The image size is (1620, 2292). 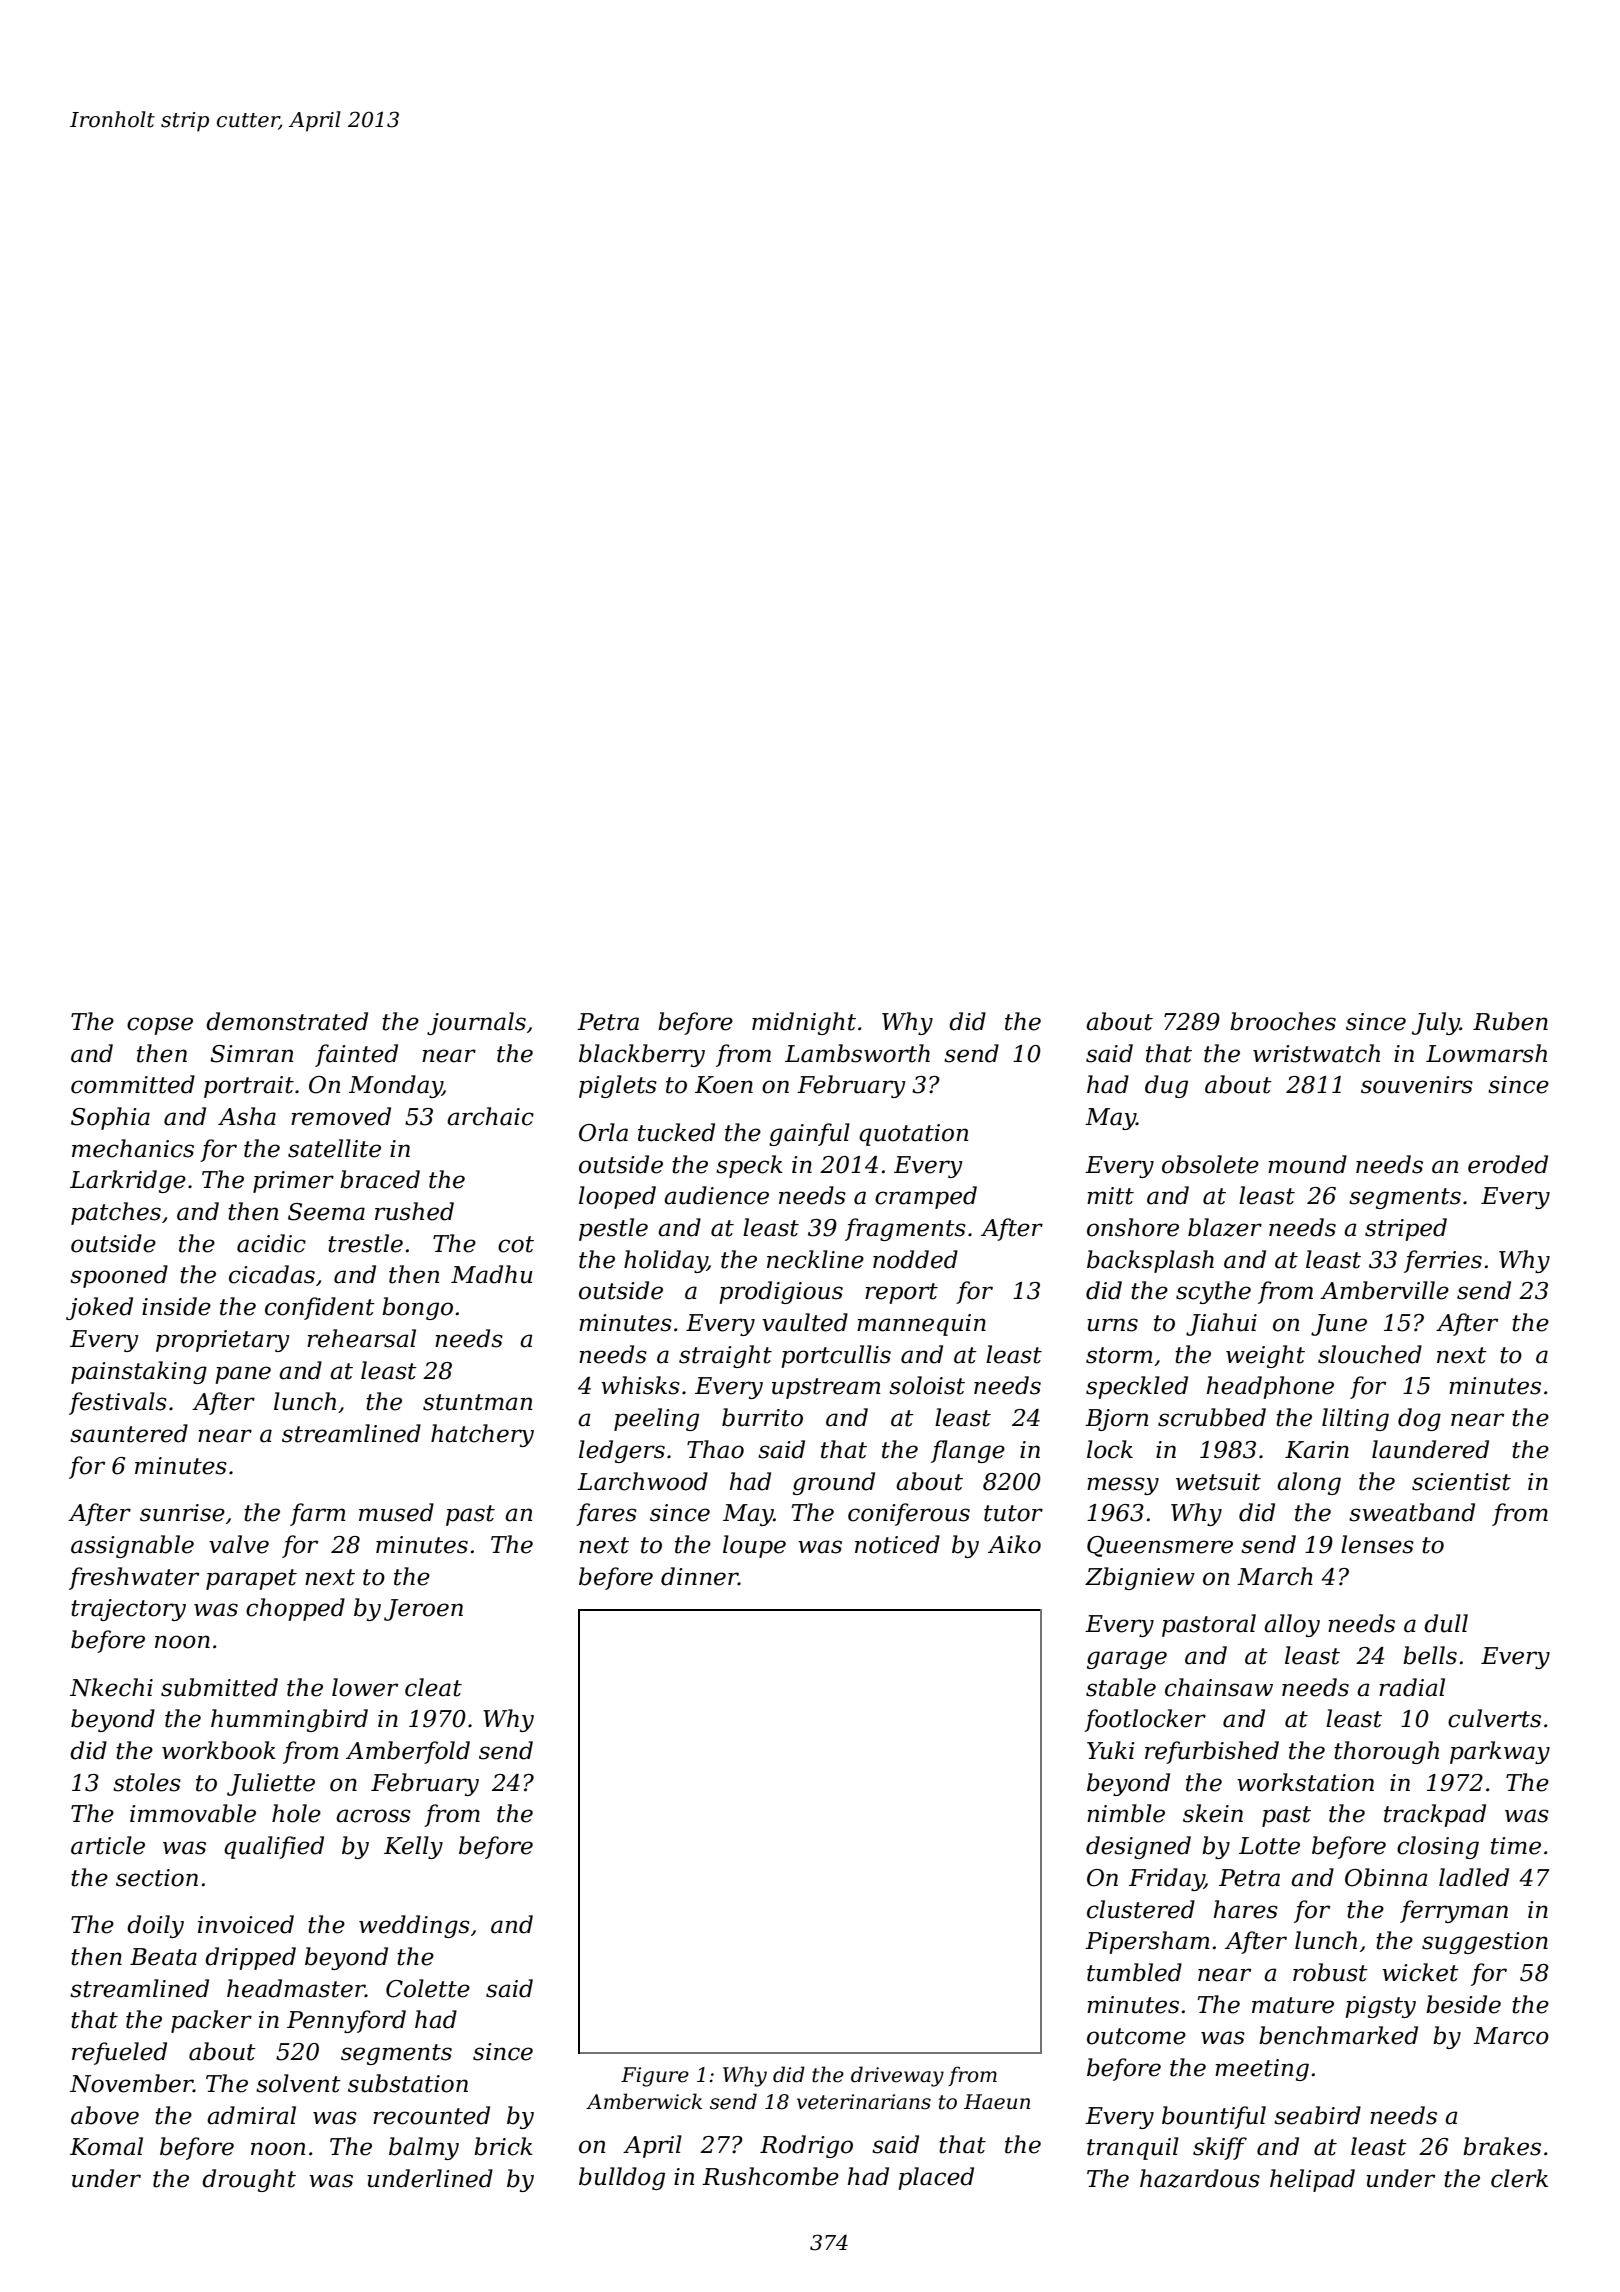 What do you see at coordinates (1225, 1227) in the screenshot?
I see `blazer` at bounding box center [1225, 1227].
